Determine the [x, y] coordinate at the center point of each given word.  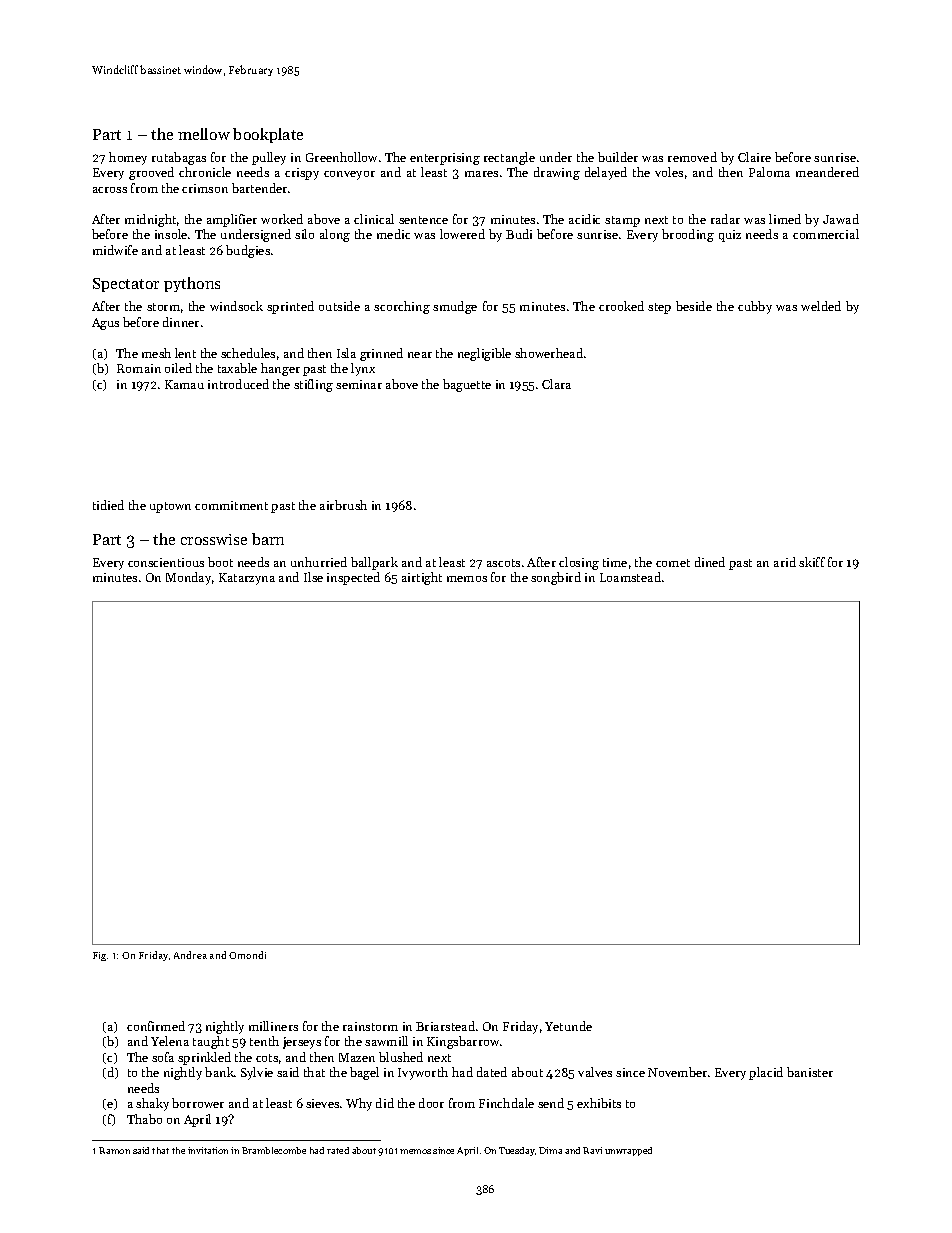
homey [128, 158]
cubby [755, 307]
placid [766, 1073]
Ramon [114, 1150]
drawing [557, 173]
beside [694, 306]
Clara [556, 384]
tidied [108, 505]
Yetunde [568, 1026]
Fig [99, 956]
